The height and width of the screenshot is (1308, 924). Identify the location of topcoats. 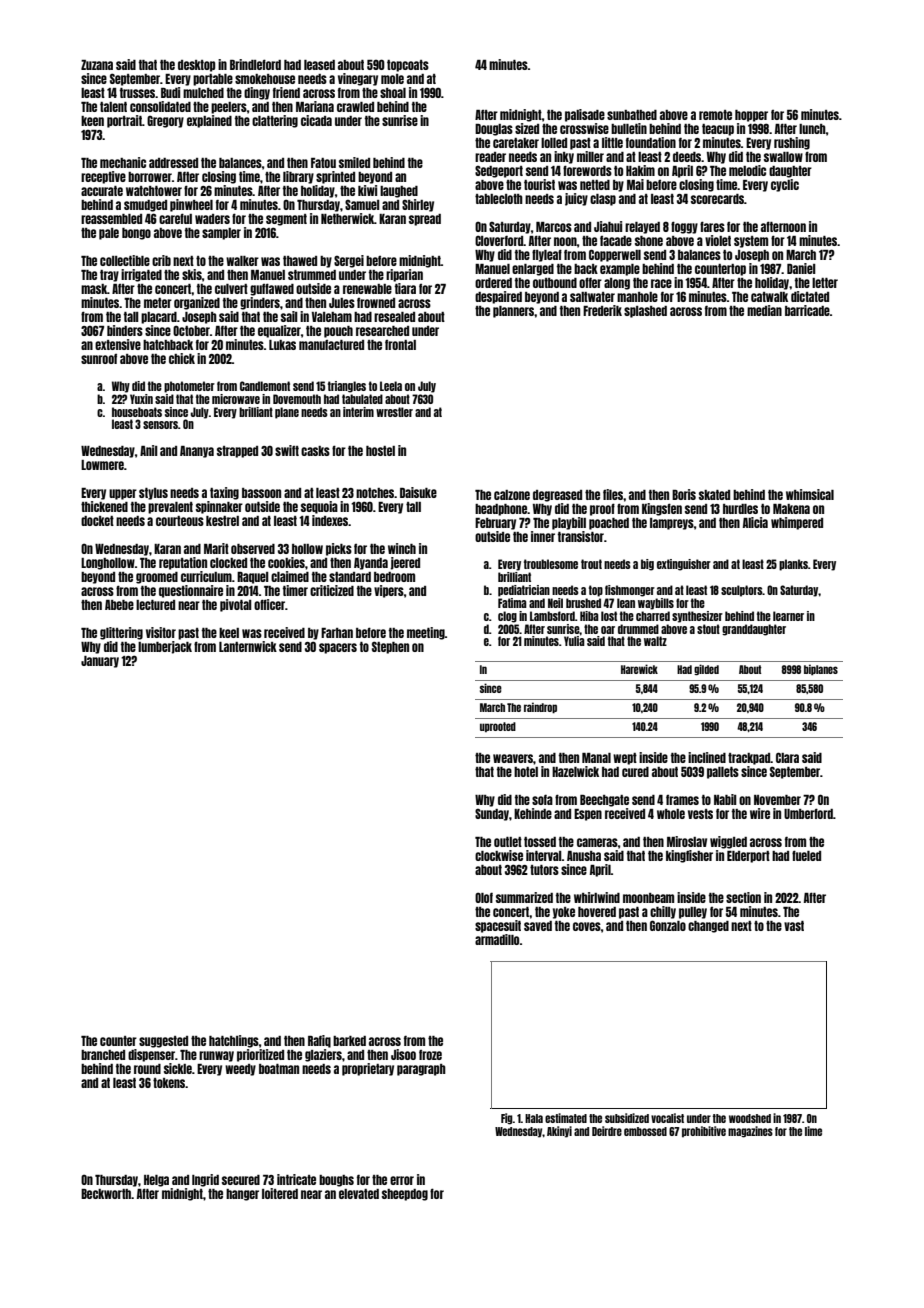
(408, 66).
